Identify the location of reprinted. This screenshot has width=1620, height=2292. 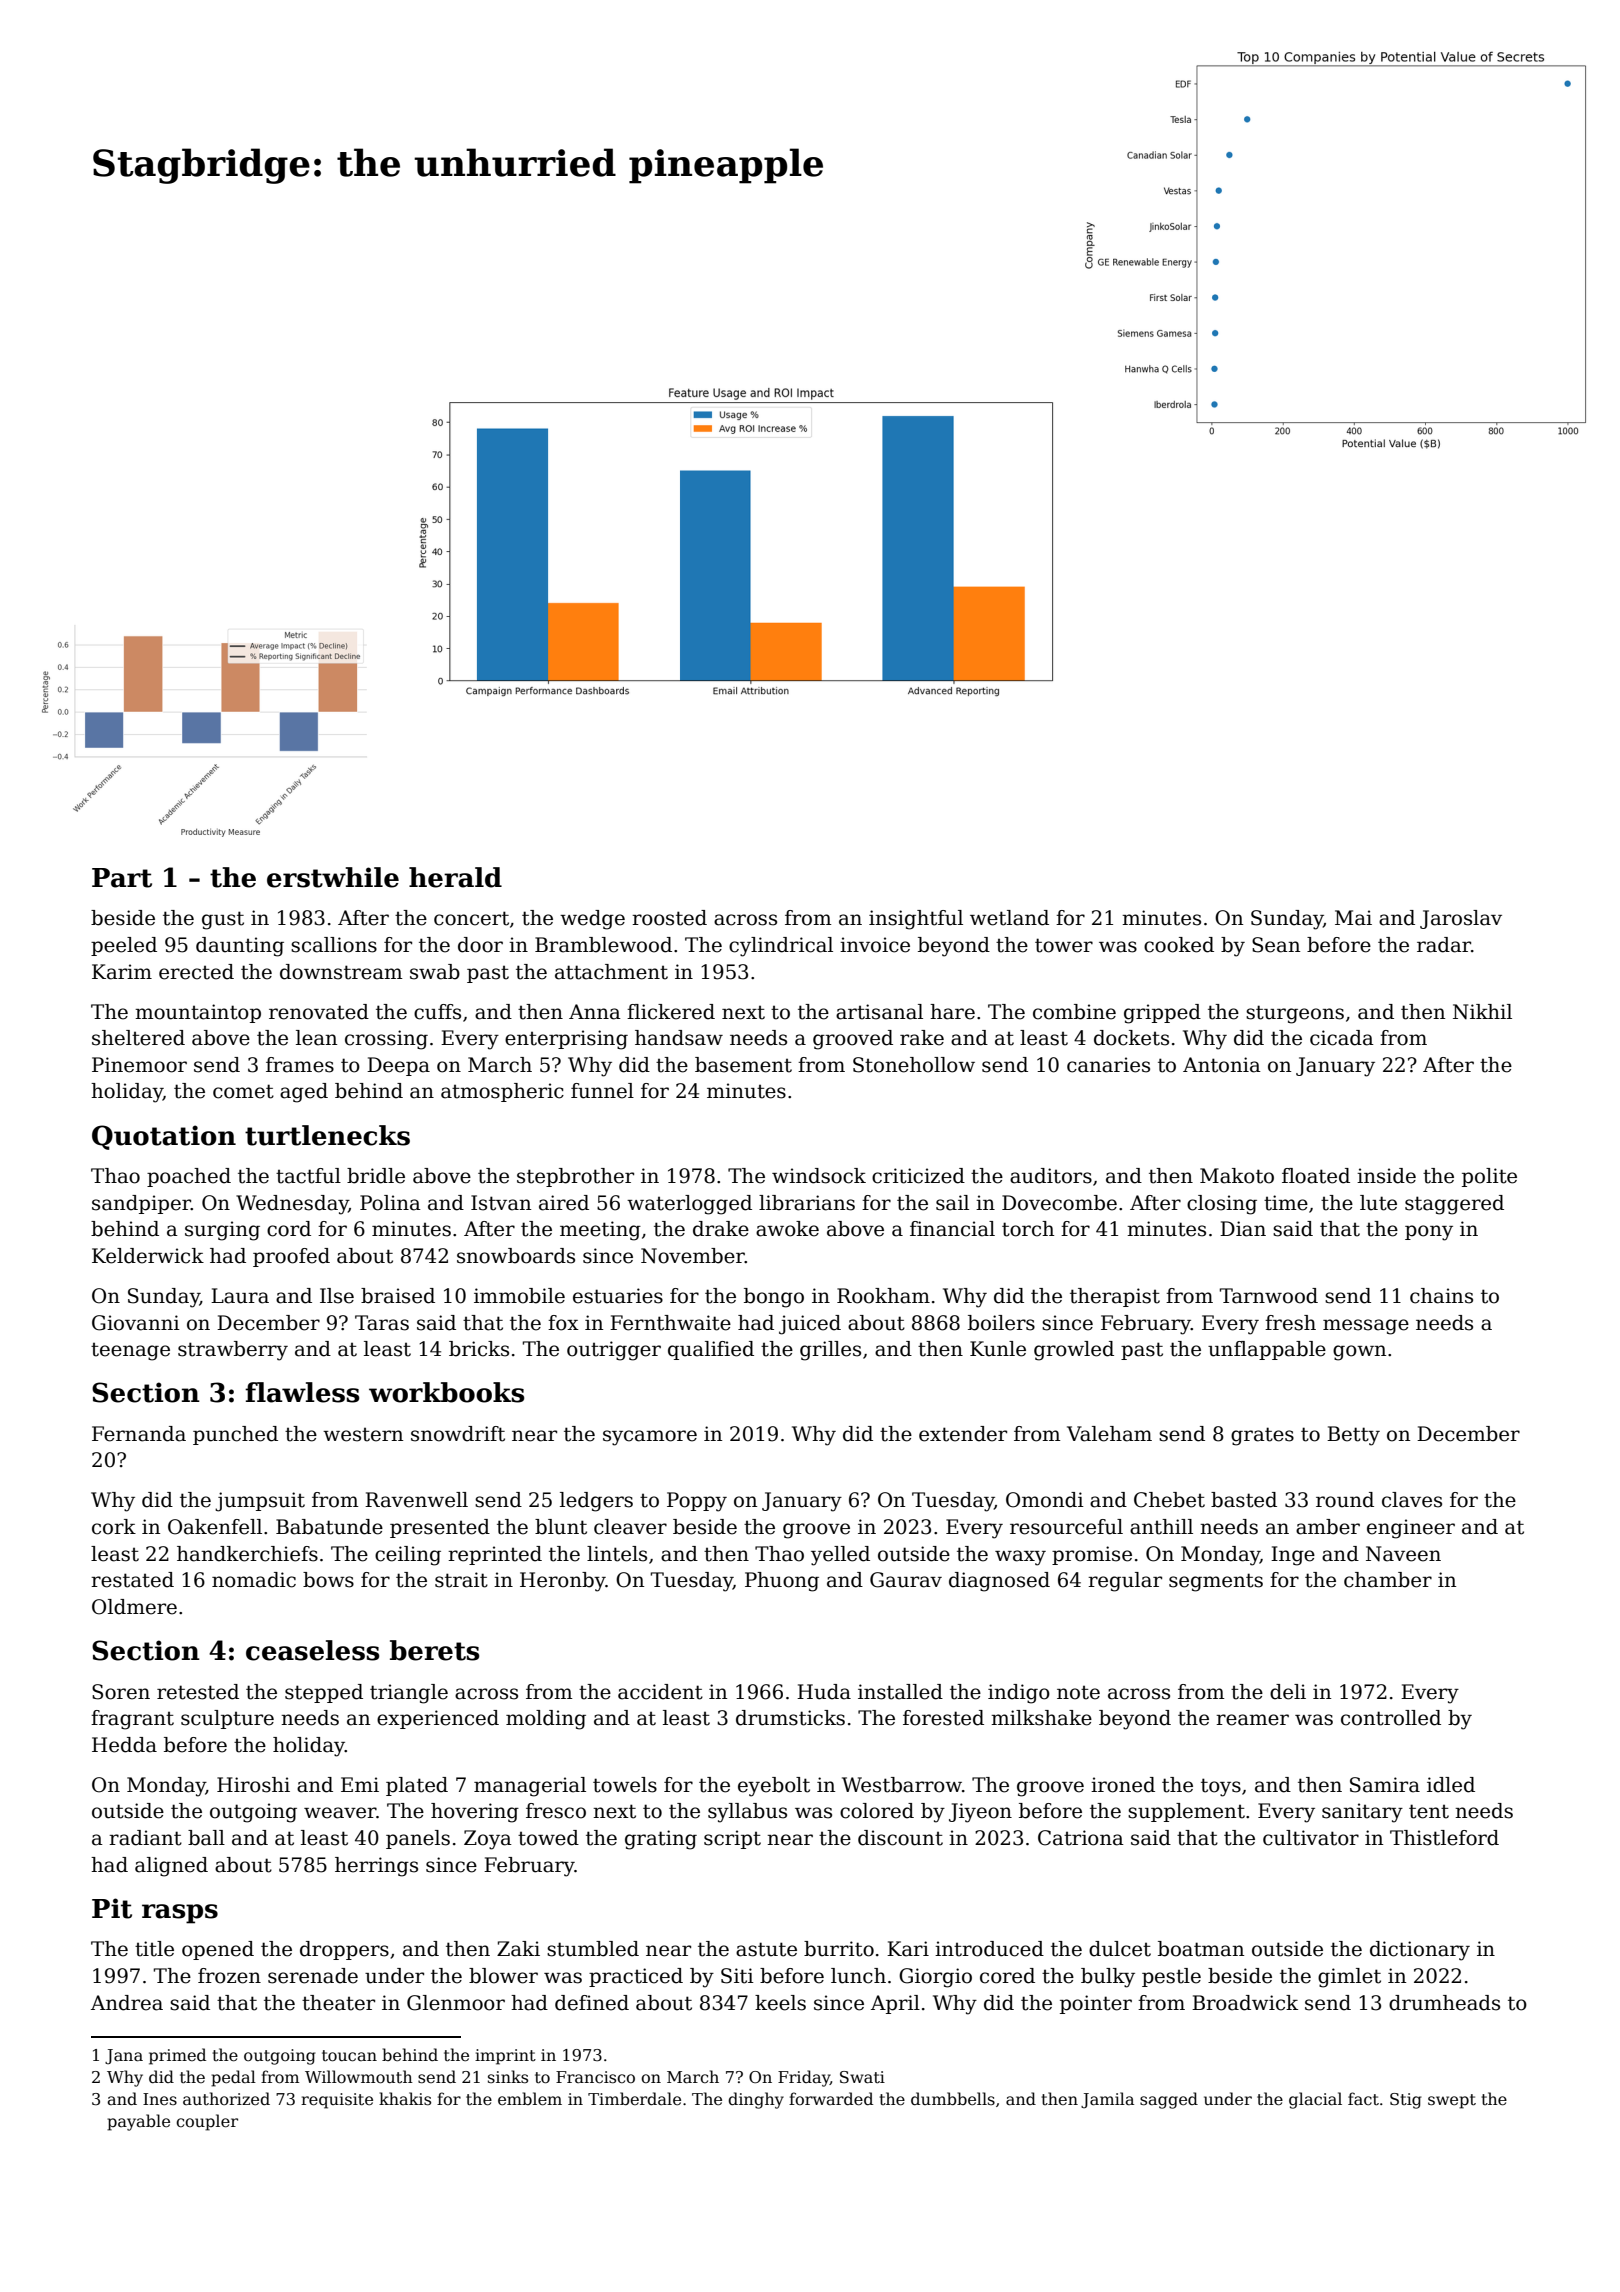
(495, 1555).
